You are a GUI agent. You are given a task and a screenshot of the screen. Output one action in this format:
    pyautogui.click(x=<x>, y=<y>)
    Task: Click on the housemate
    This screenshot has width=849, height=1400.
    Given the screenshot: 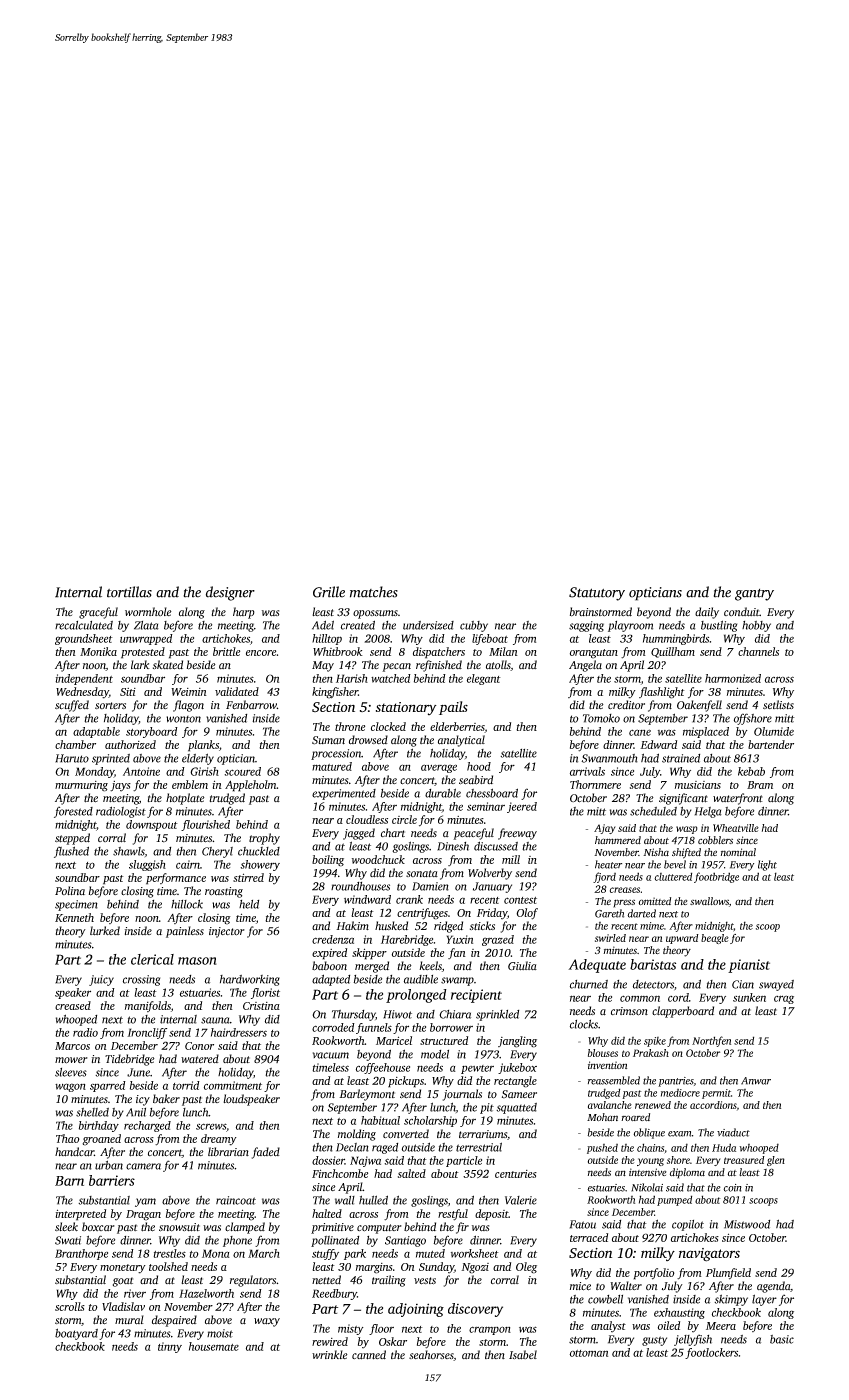 What is the action you would take?
    pyautogui.click(x=214, y=1346)
